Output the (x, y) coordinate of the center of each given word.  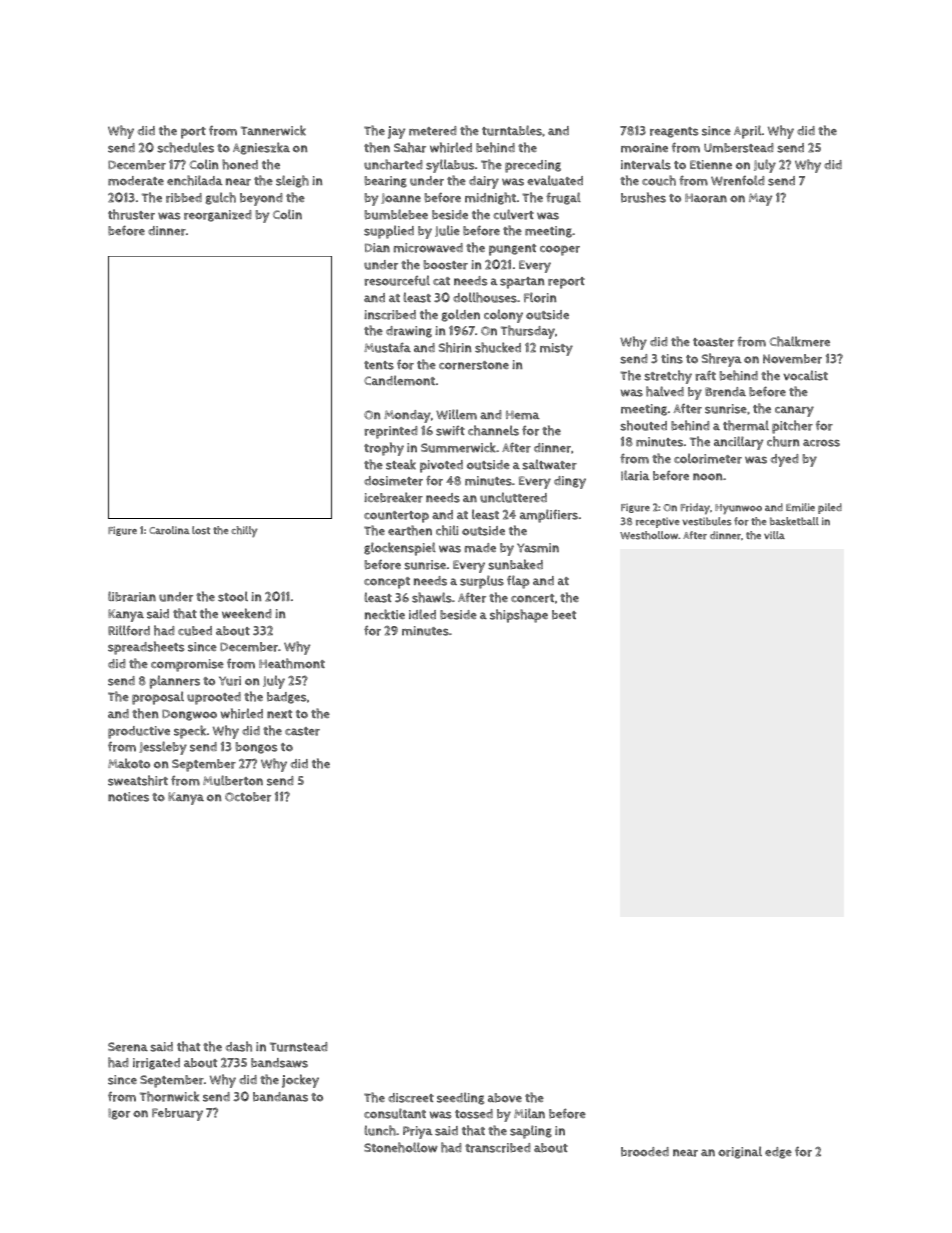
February (177, 1114)
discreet (411, 1098)
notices (128, 797)
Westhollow (649, 535)
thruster (131, 214)
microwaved (428, 248)
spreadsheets (146, 648)
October (248, 797)
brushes (643, 197)
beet (564, 615)
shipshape (519, 616)
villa (774, 535)
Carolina (169, 530)
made (480, 548)
